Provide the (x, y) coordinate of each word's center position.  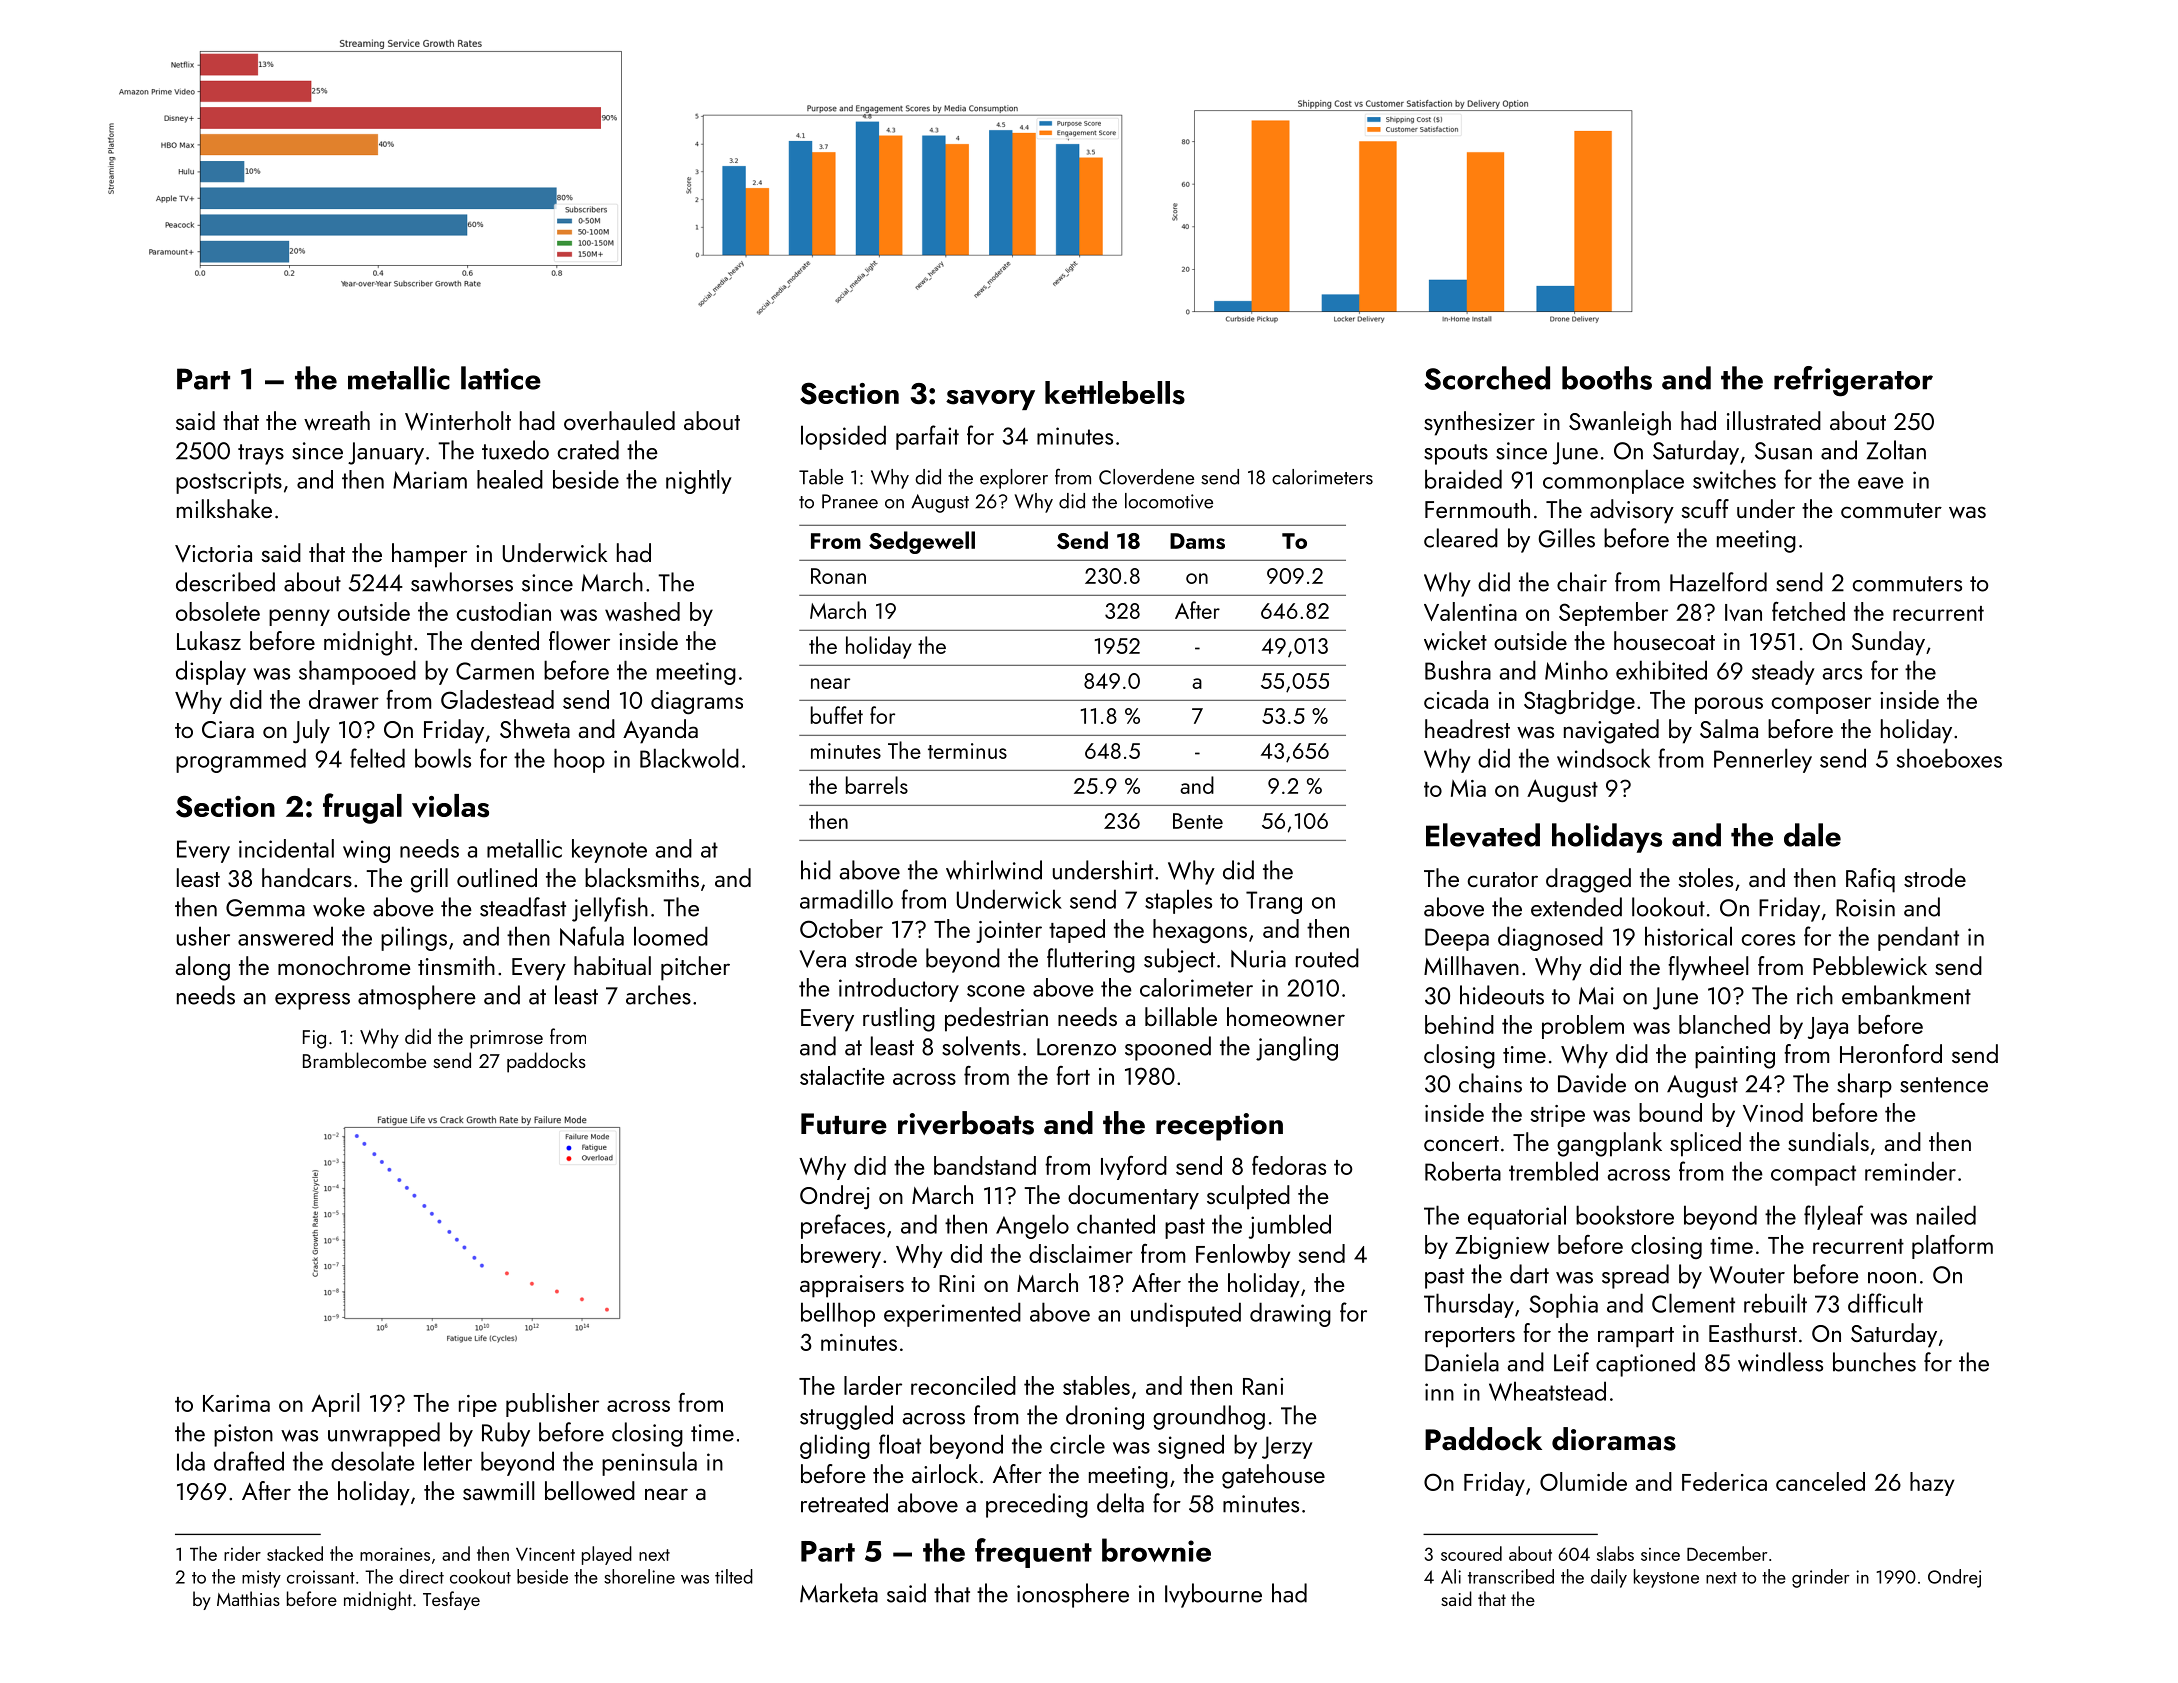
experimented (952, 1314)
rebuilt (1775, 1303)
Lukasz (209, 640)
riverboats (966, 1123)
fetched (1808, 611)
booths (1607, 378)
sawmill (498, 1491)
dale (1812, 835)
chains (1490, 1083)
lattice (501, 378)
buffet (837, 715)
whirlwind (994, 870)
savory (990, 400)
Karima (236, 1403)
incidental (286, 848)
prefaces (843, 1226)
